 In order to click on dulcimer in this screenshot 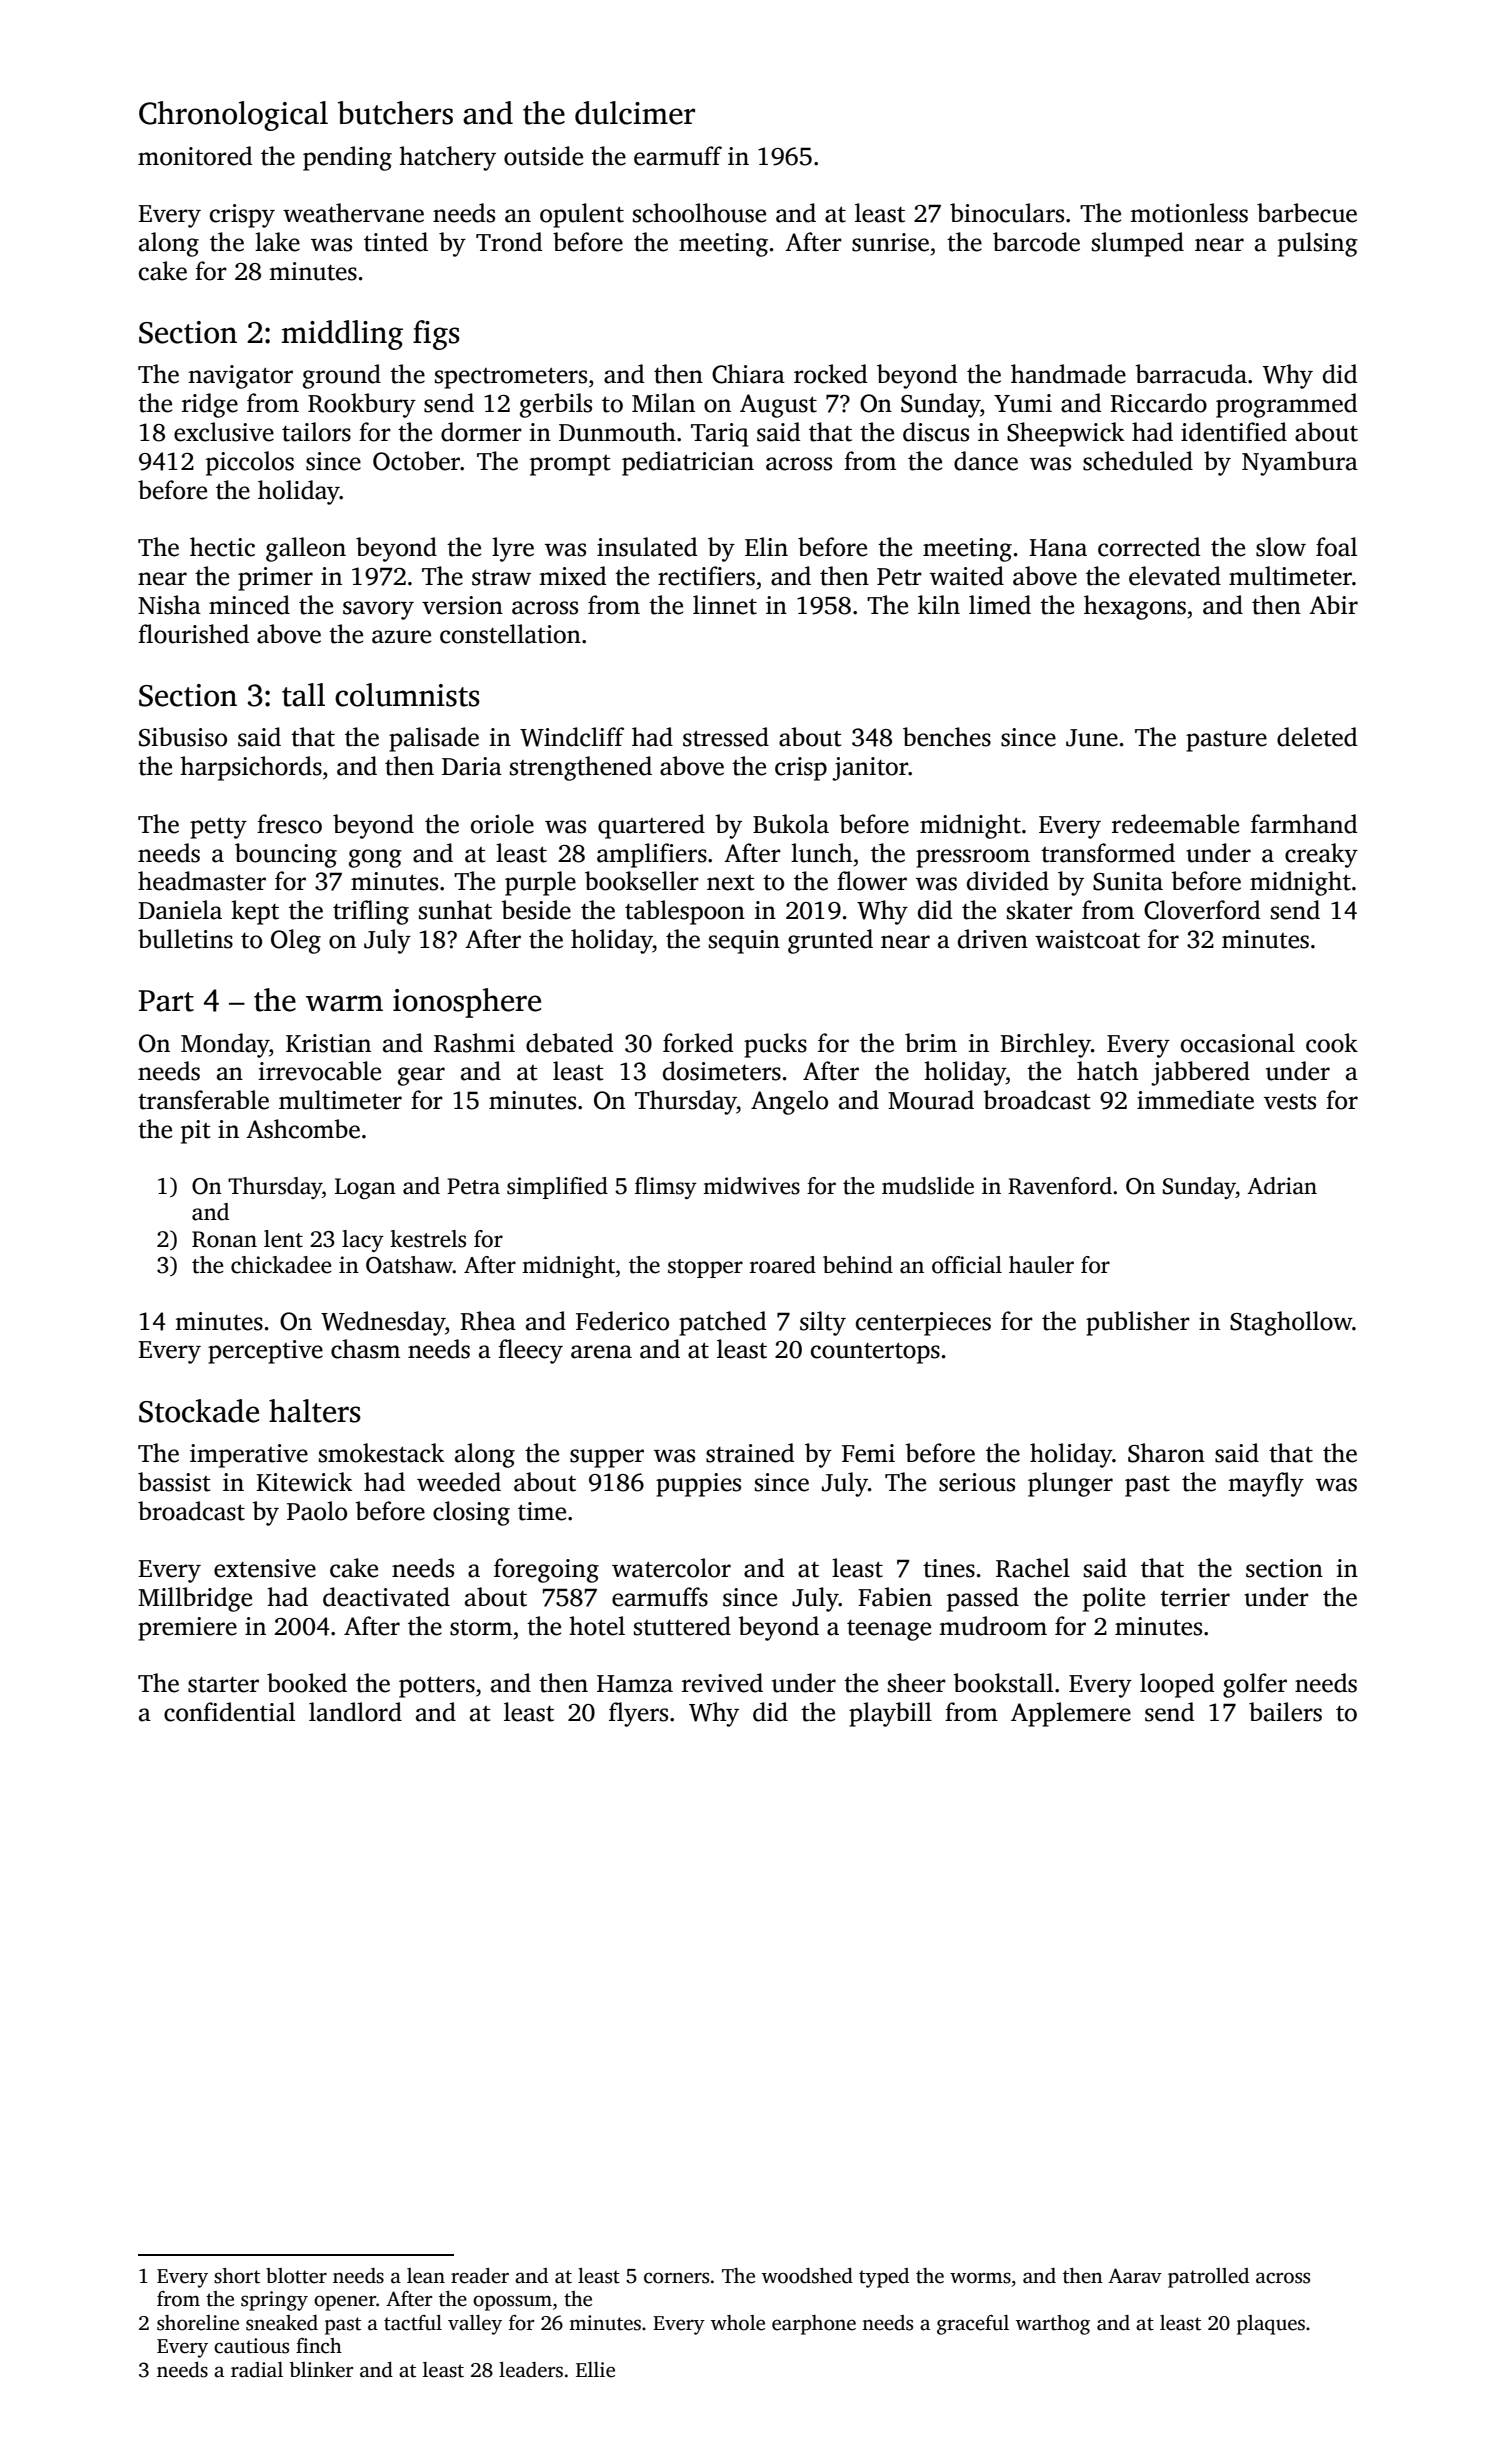, I will do `click(635, 113)`.
